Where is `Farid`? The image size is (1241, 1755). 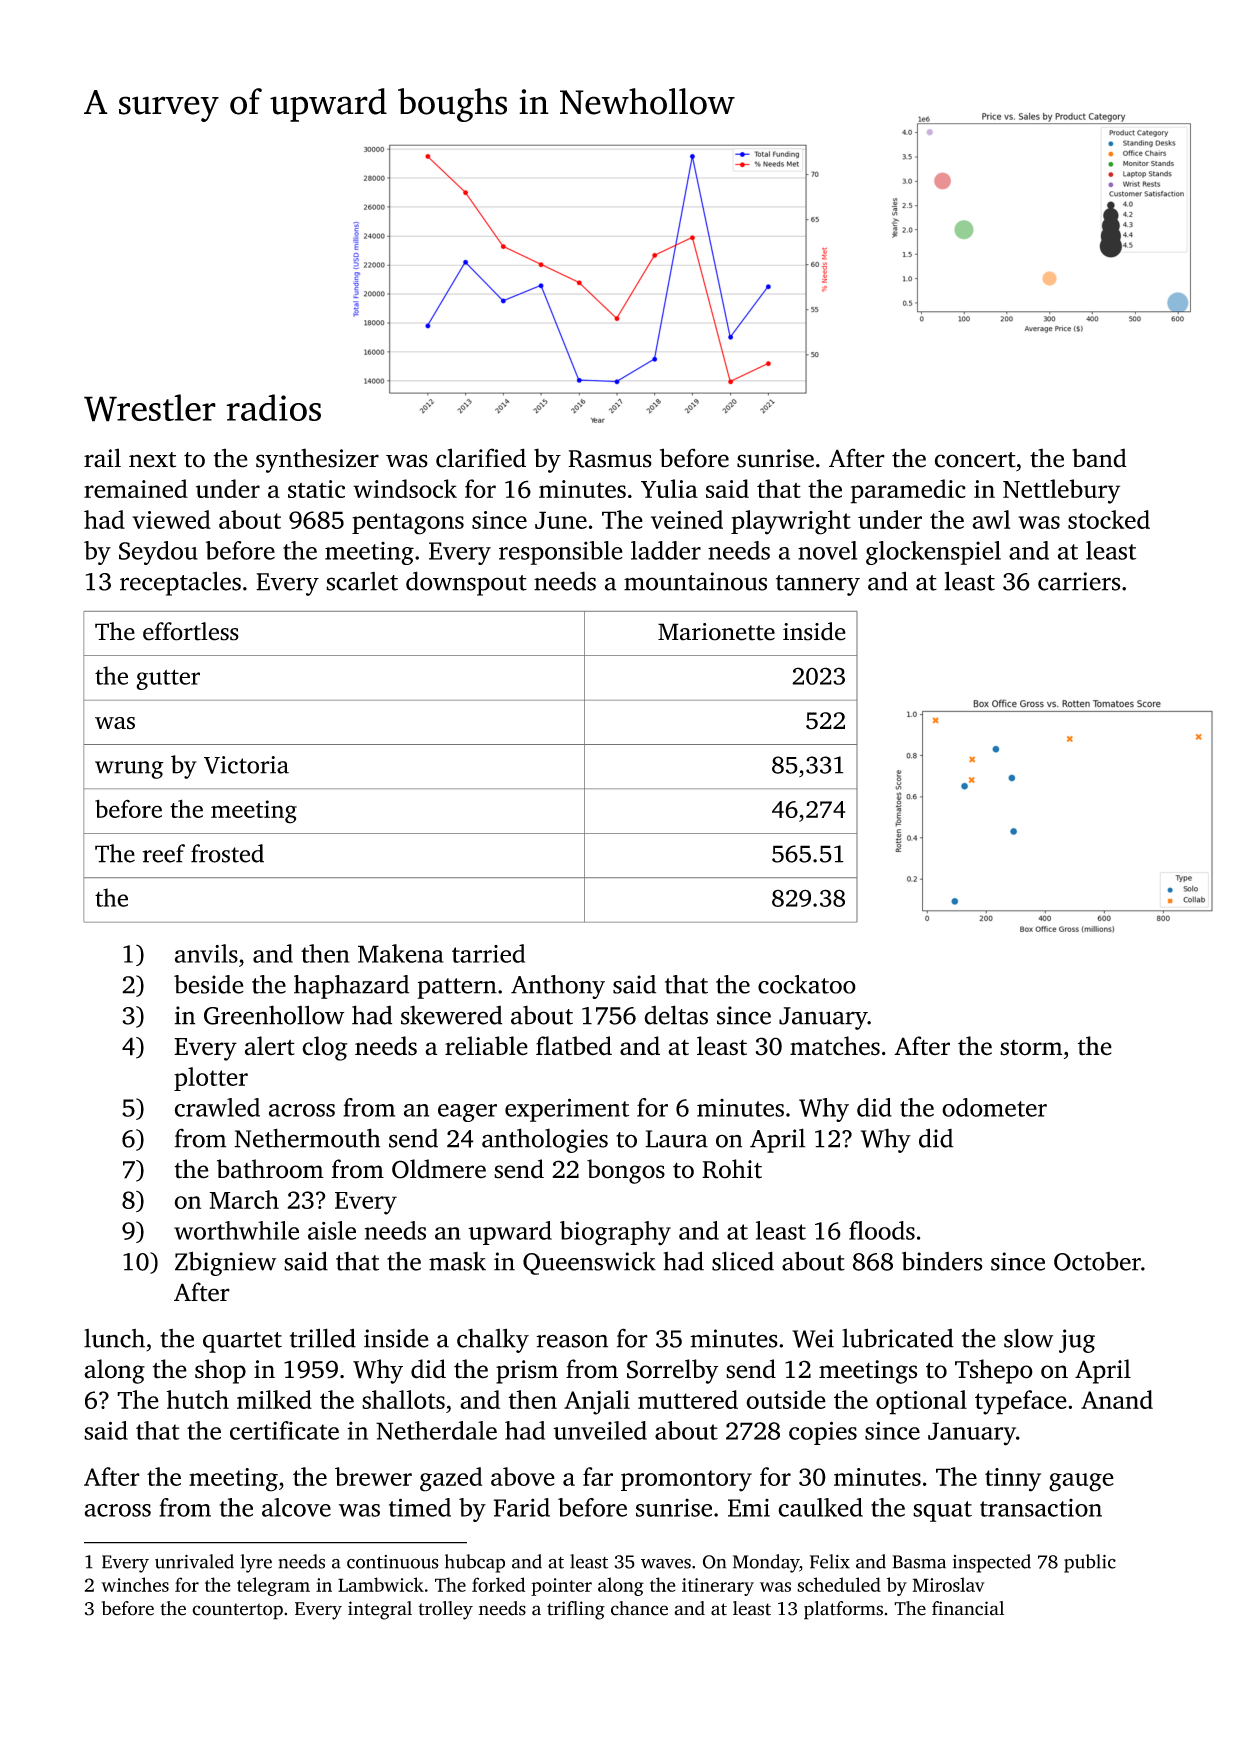 Farid is located at coordinates (522, 1507).
